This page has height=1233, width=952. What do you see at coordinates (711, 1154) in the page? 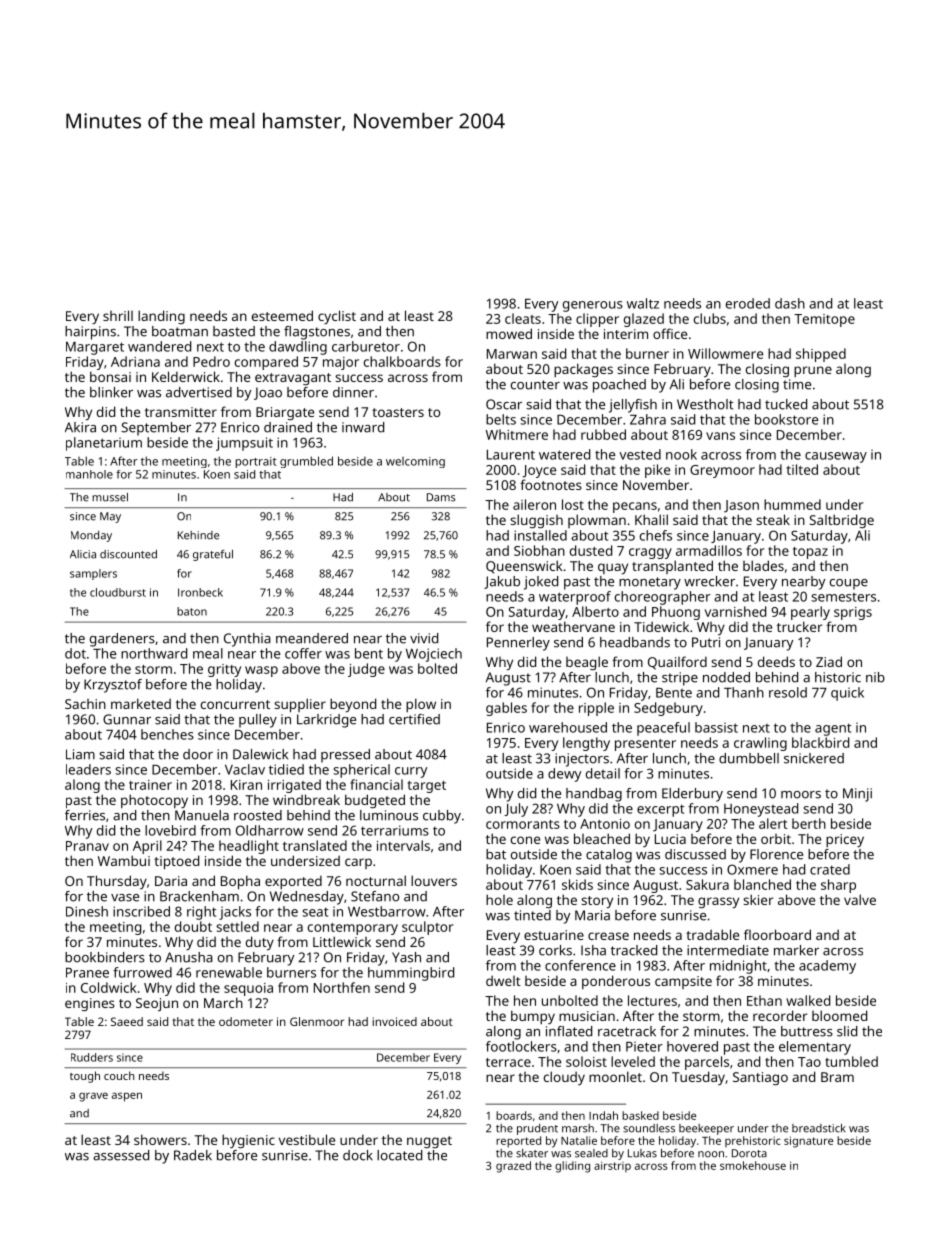
I see `noon` at bounding box center [711, 1154].
